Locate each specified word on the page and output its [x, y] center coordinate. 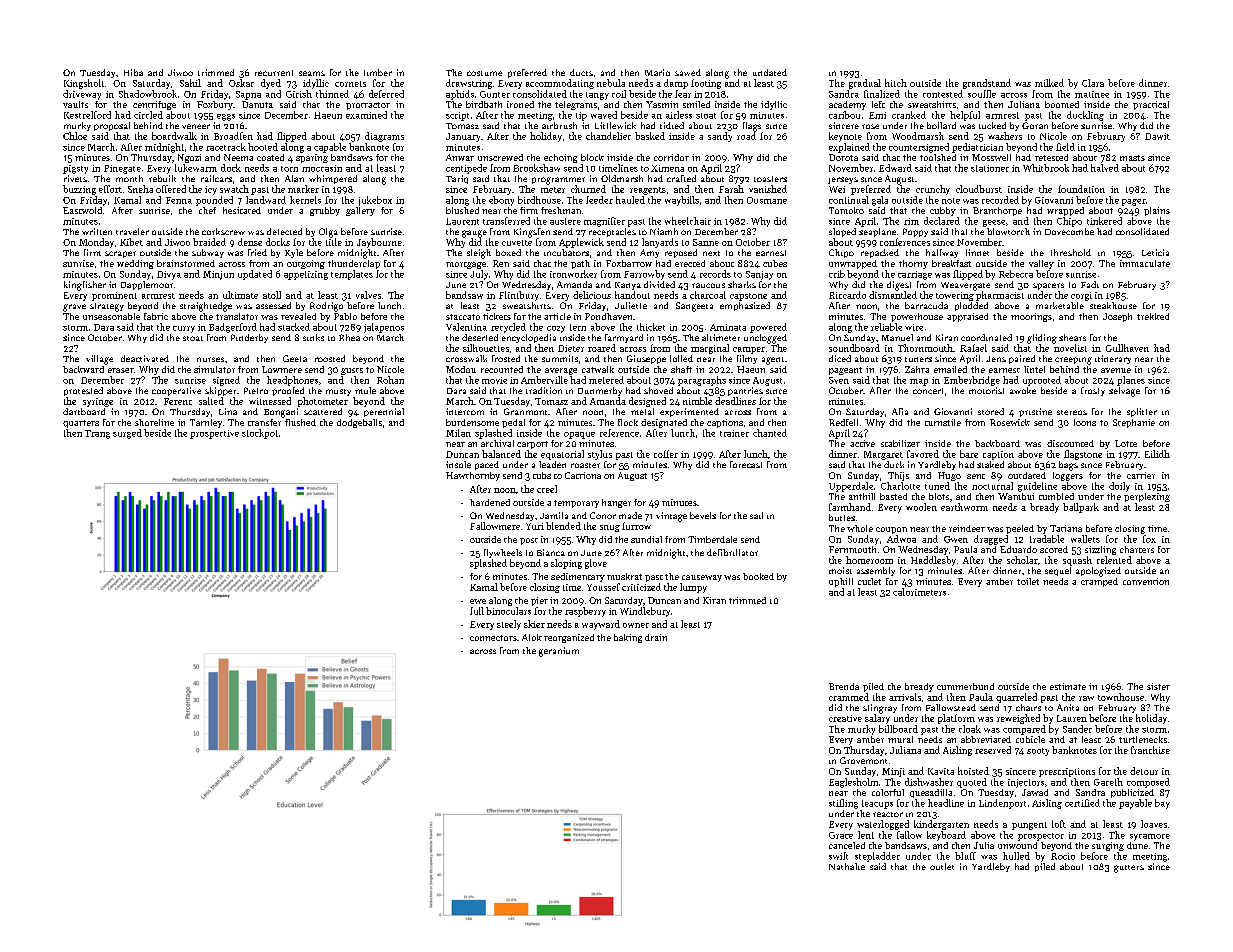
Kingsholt [84, 84]
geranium [559, 652]
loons [1085, 422]
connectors [493, 638]
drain [656, 637]
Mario [657, 72]
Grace [841, 835]
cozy [556, 329]
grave [74, 308]
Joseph [1117, 317]
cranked [909, 115]
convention [1146, 581]
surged [127, 434]
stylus [600, 455]
